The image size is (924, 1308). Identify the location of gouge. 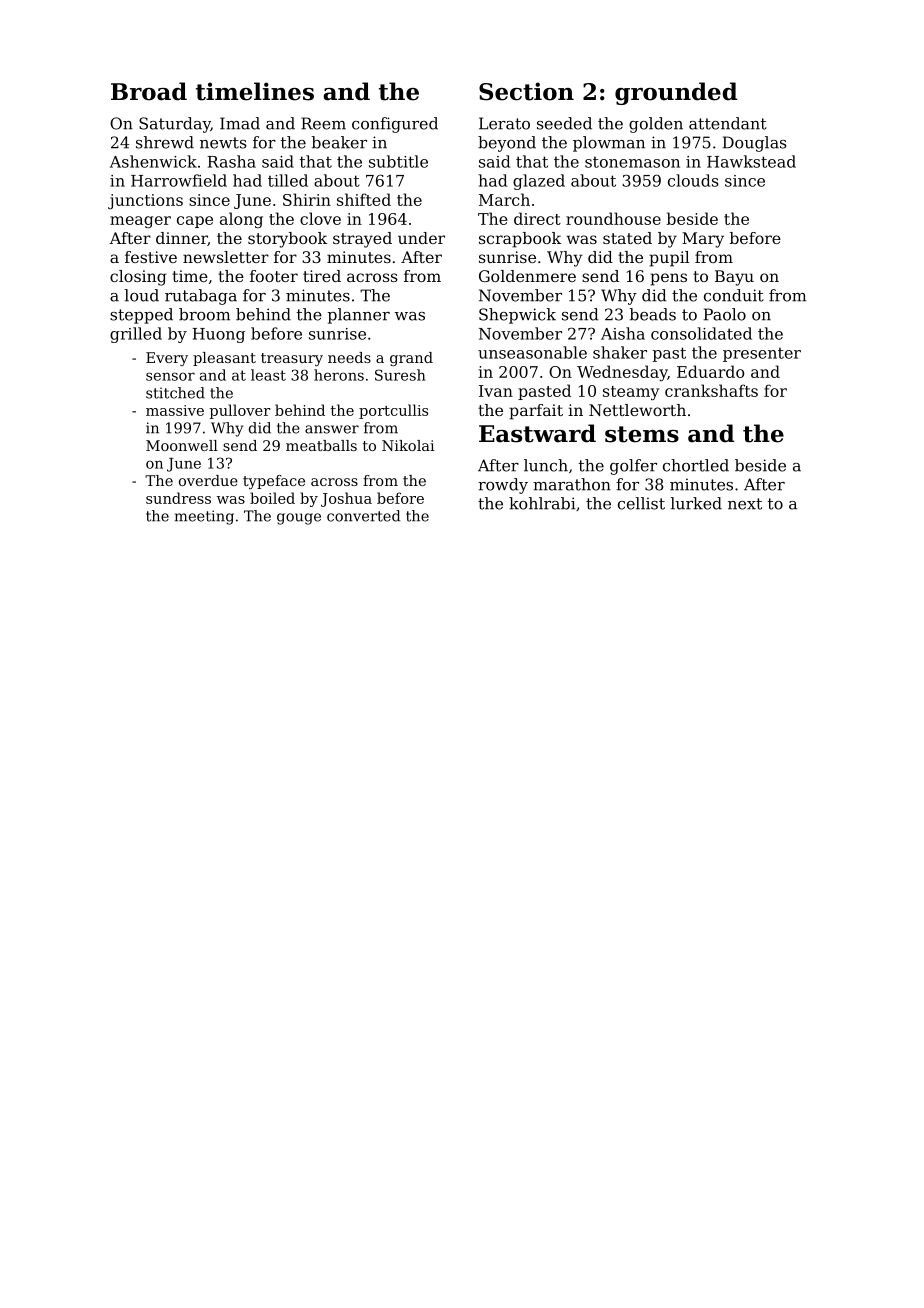
(299, 519).
